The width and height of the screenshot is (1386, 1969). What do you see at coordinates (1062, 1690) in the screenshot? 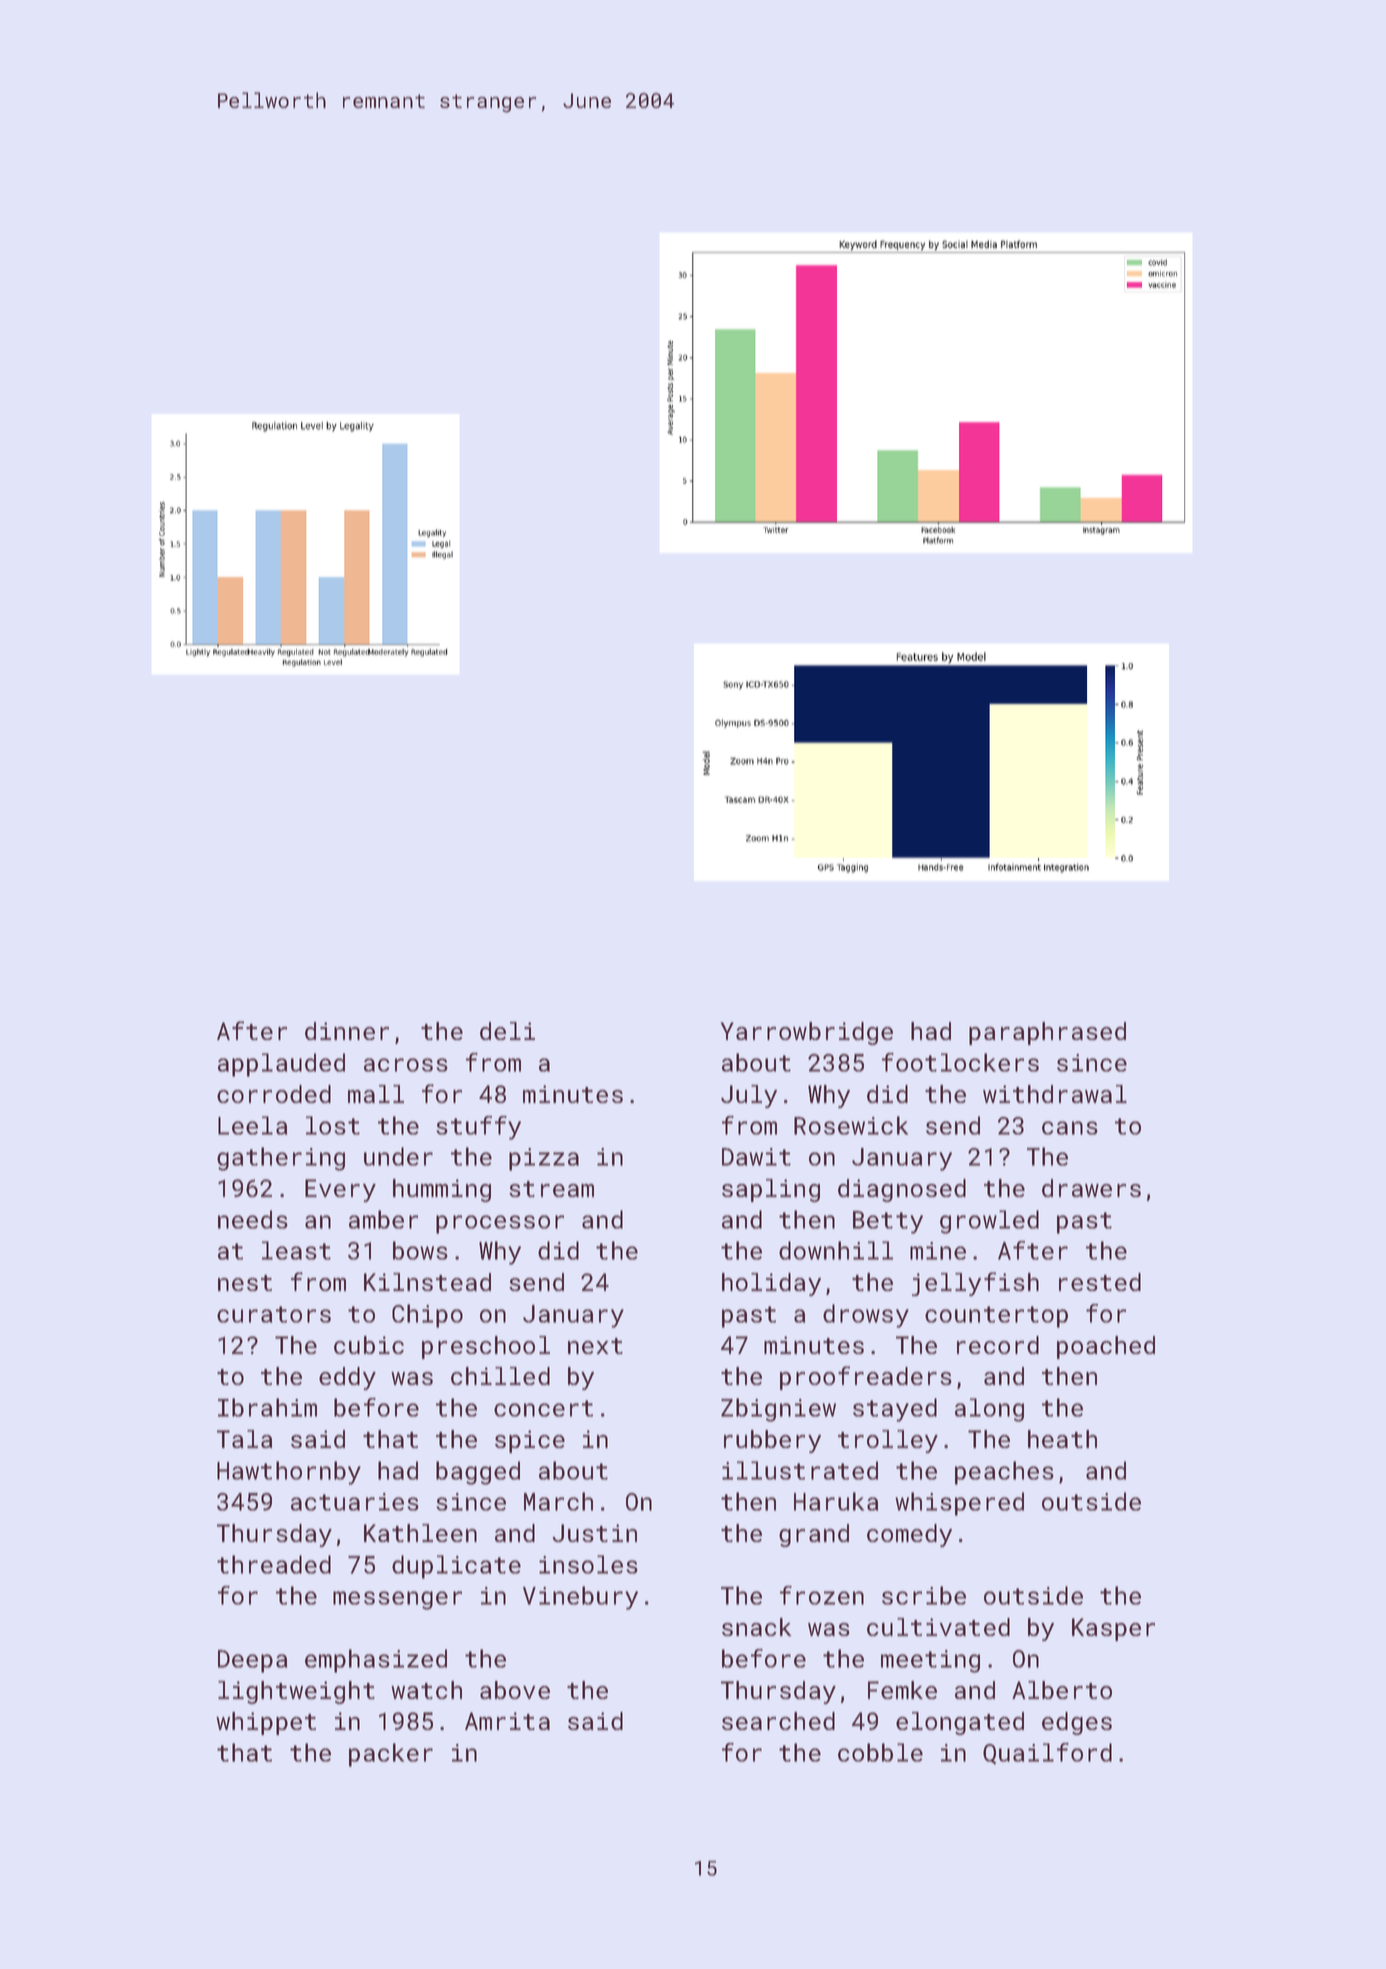
I see `Alberto` at bounding box center [1062, 1690].
